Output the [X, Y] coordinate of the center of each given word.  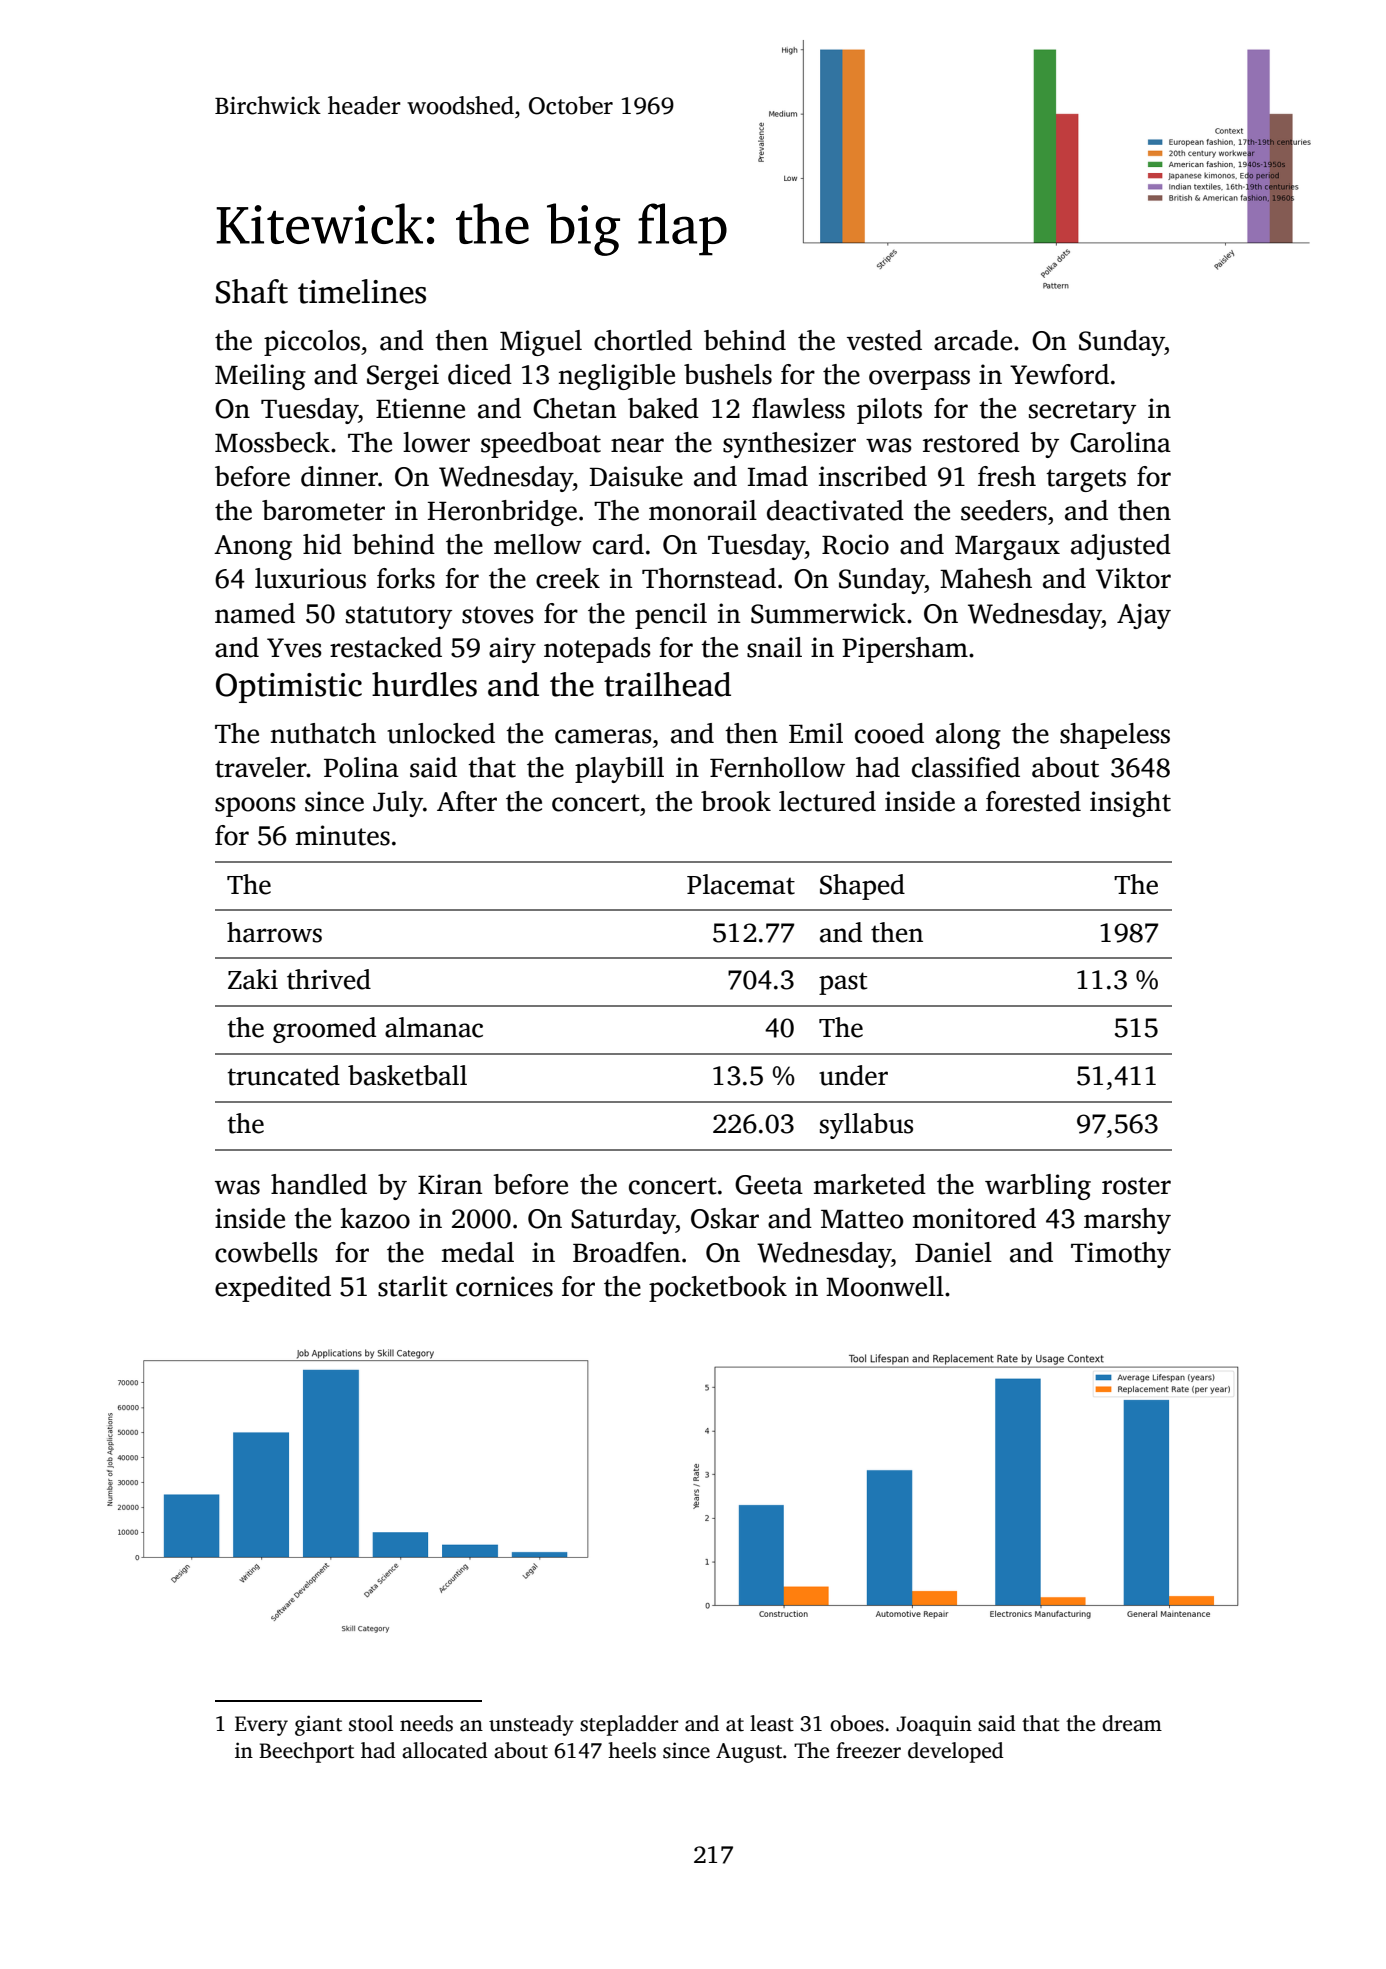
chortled [643, 340]
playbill [619, 770]
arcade [973, 340]
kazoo [375, 1218]
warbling [1038, 1187]
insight [1130, 804]
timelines [362, 291]
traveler [261, 767]
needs [426, 1723]
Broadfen [626, 1252]
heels [632, 1750]
